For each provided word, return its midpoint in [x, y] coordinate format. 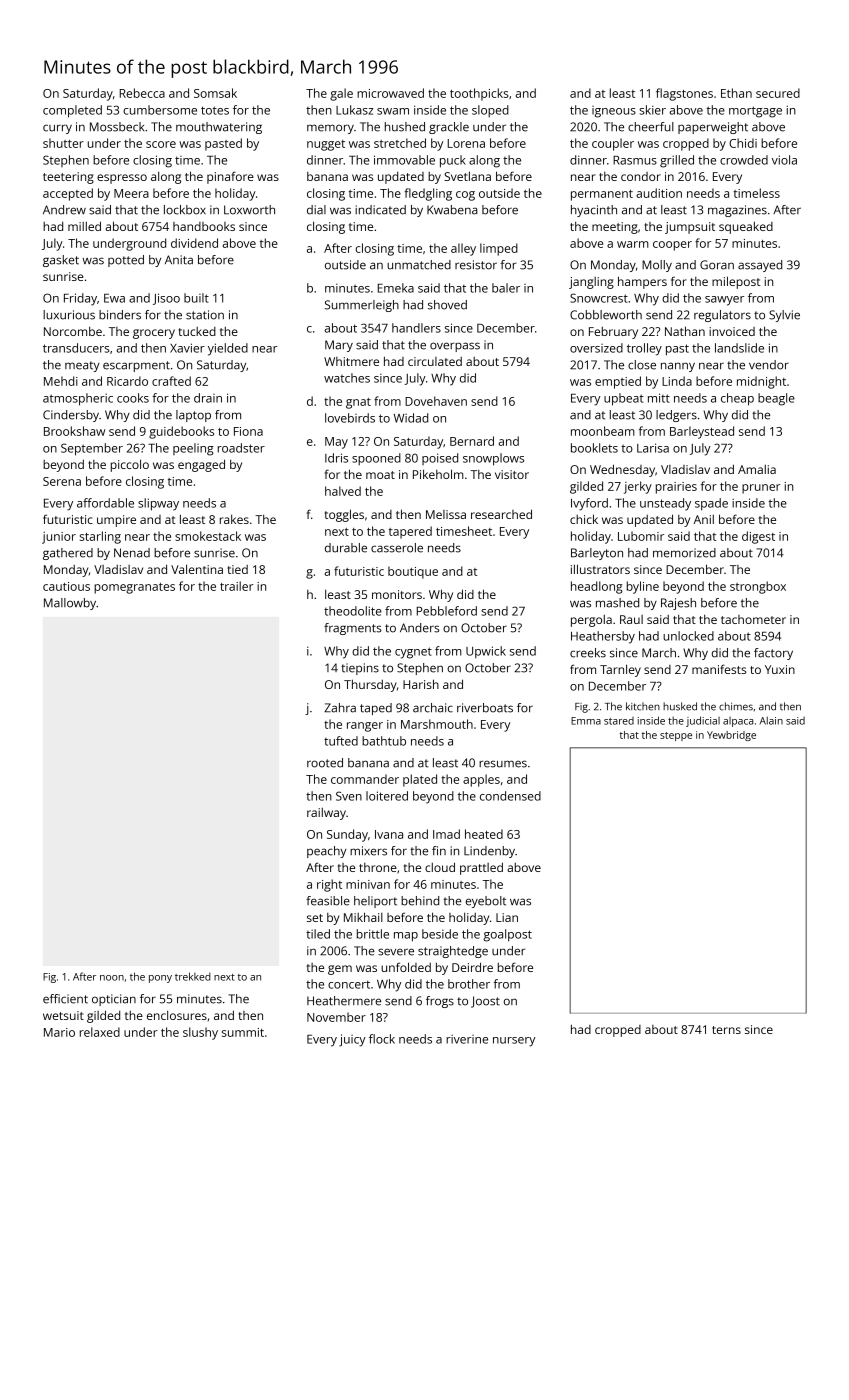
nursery [514, 1042]
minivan [368, 884]
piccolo [130, 465]
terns [726, 1030]
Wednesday [622, 470]
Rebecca [142, 93]
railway [326, 814]
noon [112, 978]
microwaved [390, 93]
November [336, 1017]
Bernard [472, 441]
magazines [737, 211]
